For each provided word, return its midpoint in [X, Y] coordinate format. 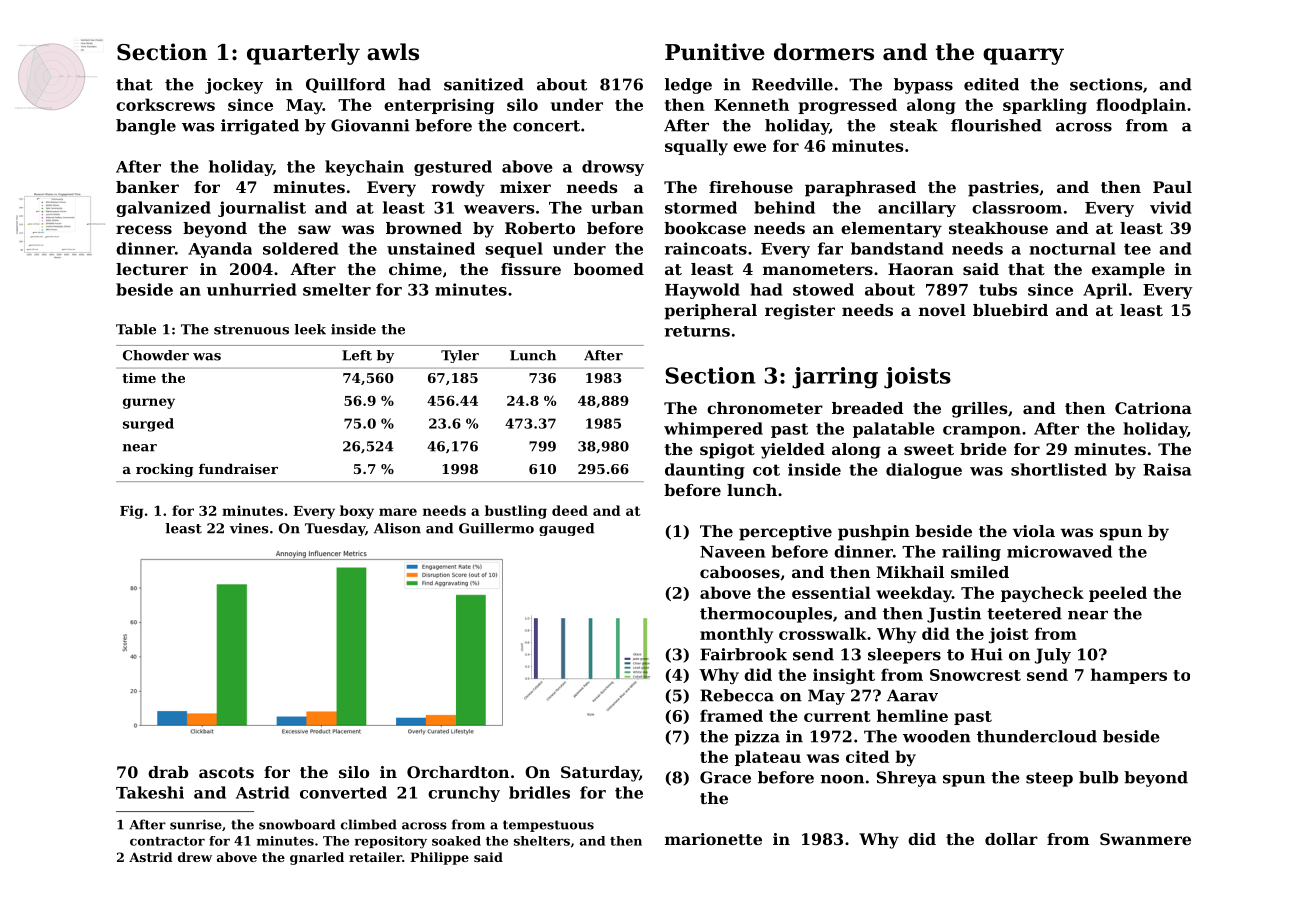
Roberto [540, 228]
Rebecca [737, 695]
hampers [1129, 676]
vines [249, 528]
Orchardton [458, 772]
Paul [1172, 187]
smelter [337, 289]
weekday [914, 594]
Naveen [732, 552]
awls [393, 52]
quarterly [303, 54]
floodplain [1141, 106]
